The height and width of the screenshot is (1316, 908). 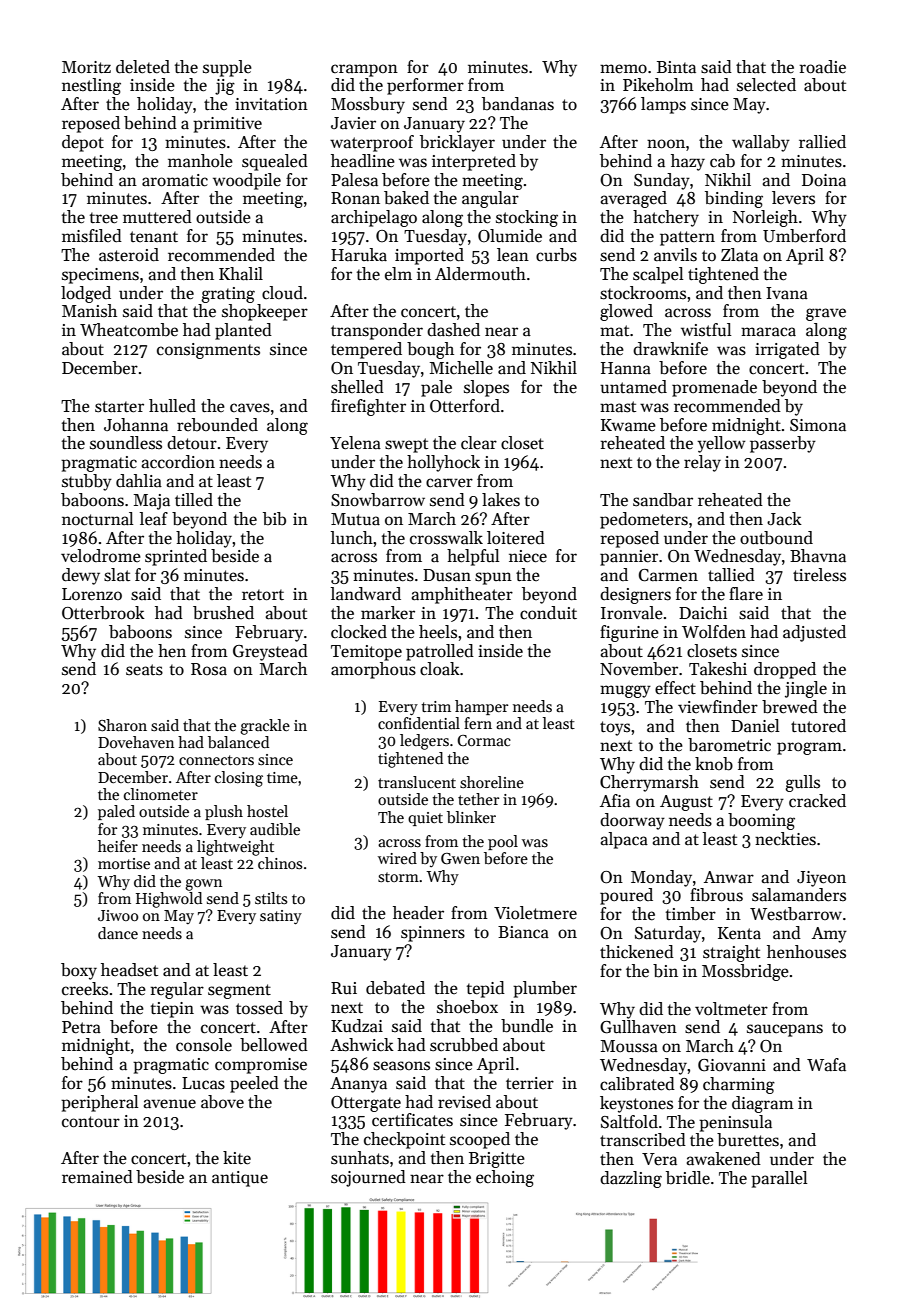 What do you see at coordinates (357, 387) in the screenshot?
I see `shelled` at bounding box center [357, 387].
